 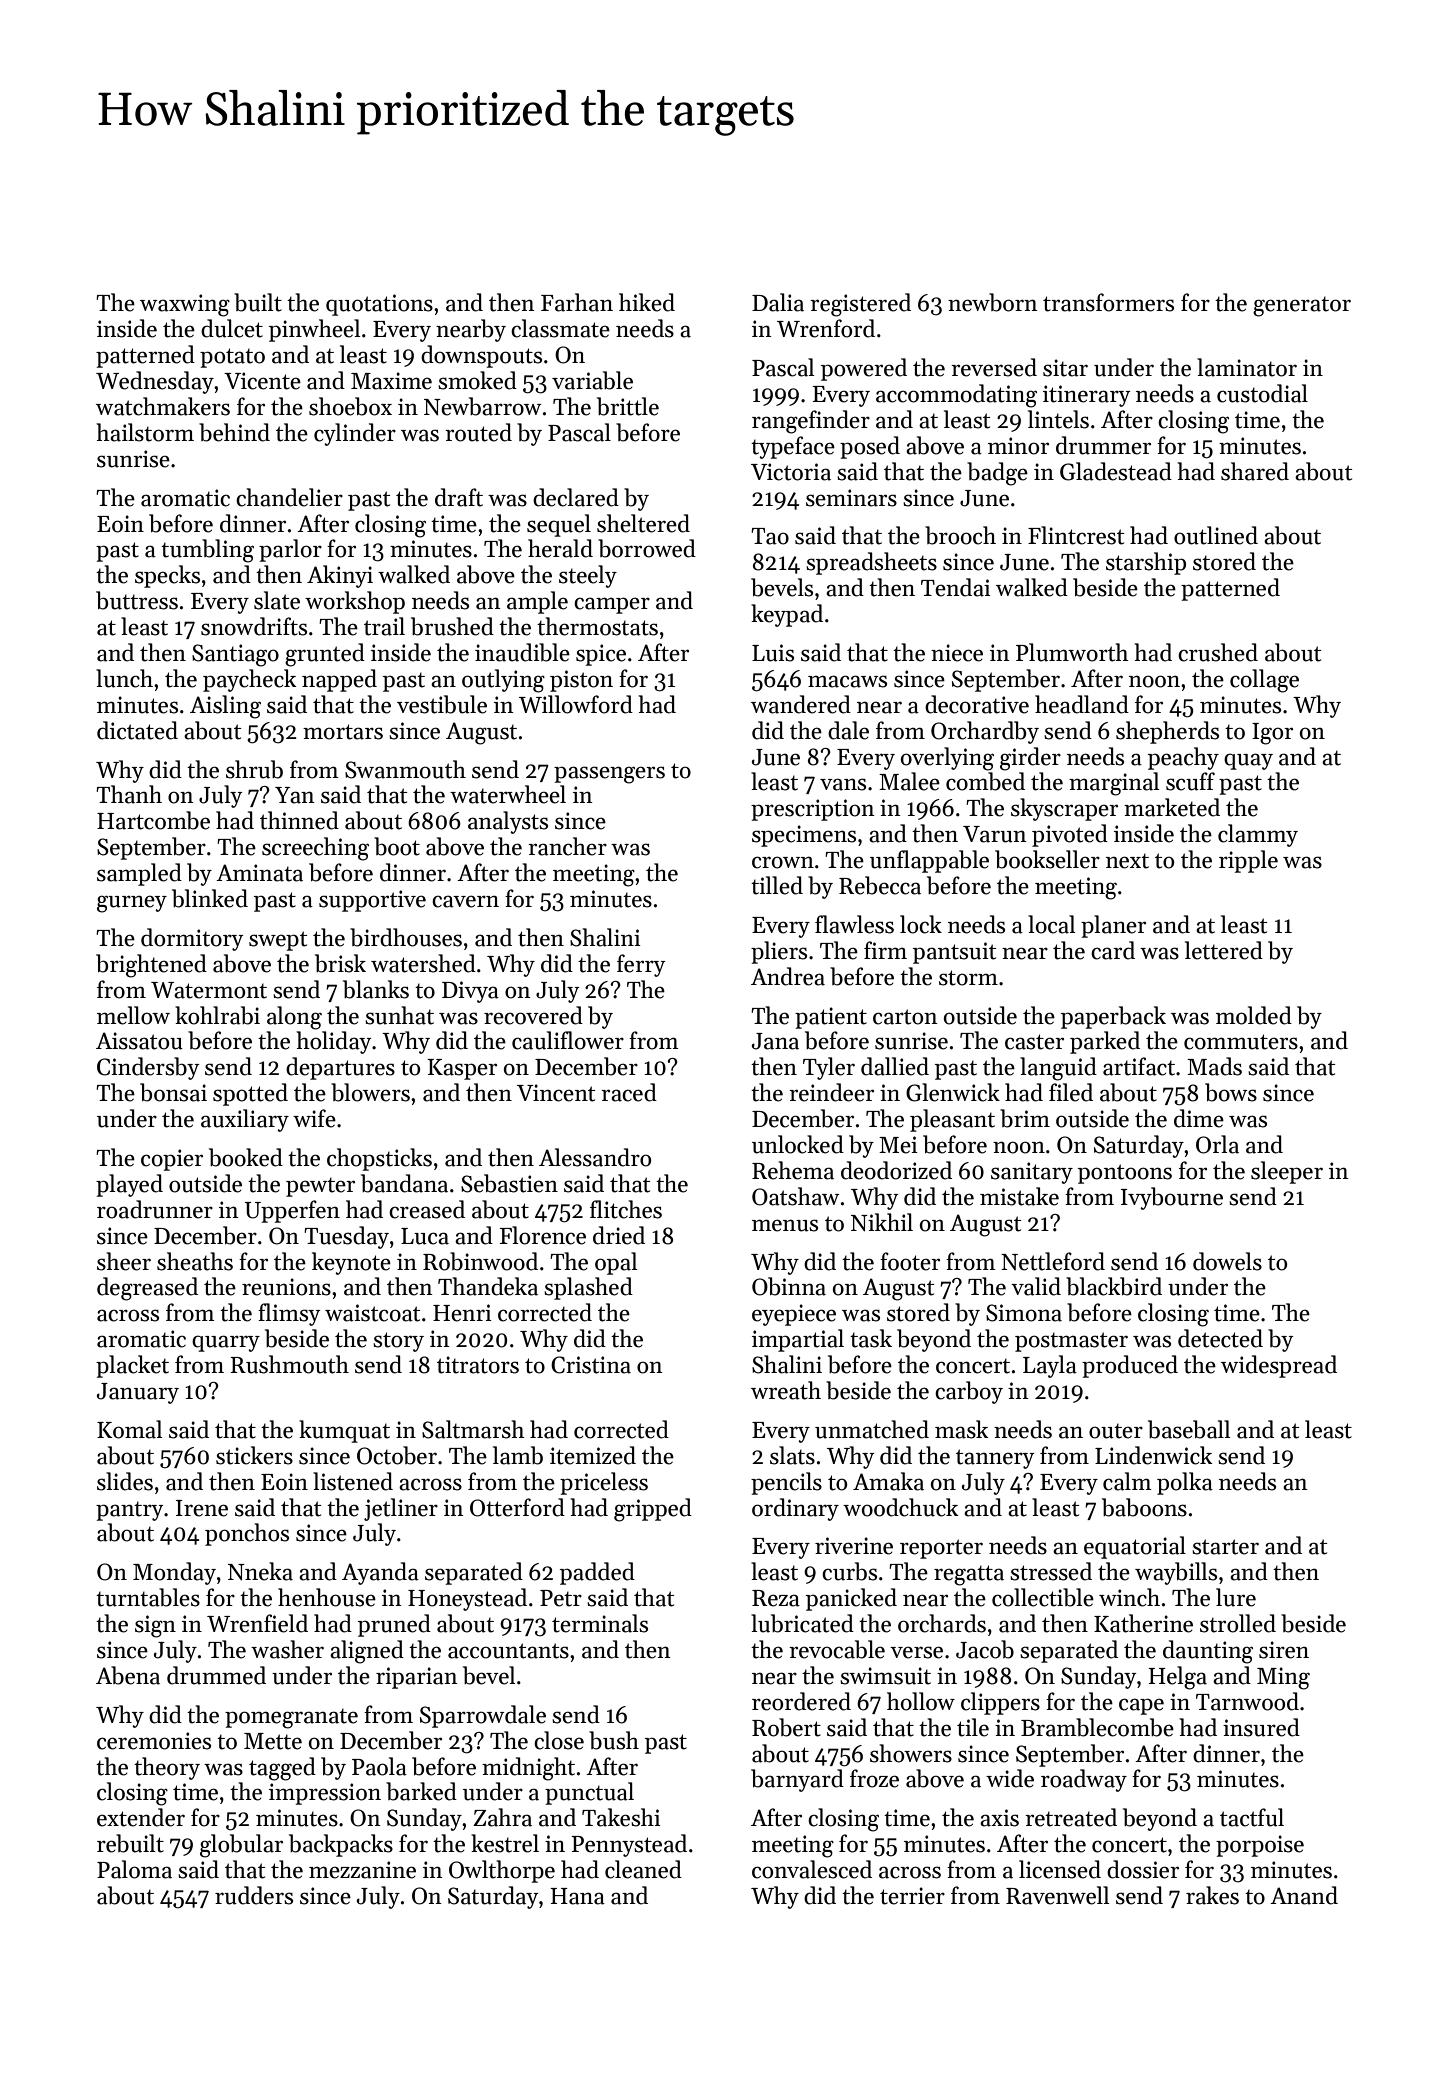 What do you see at coordinates (421, 1791) in the image?
I see `barked` at bounding box center [421, 1791].
